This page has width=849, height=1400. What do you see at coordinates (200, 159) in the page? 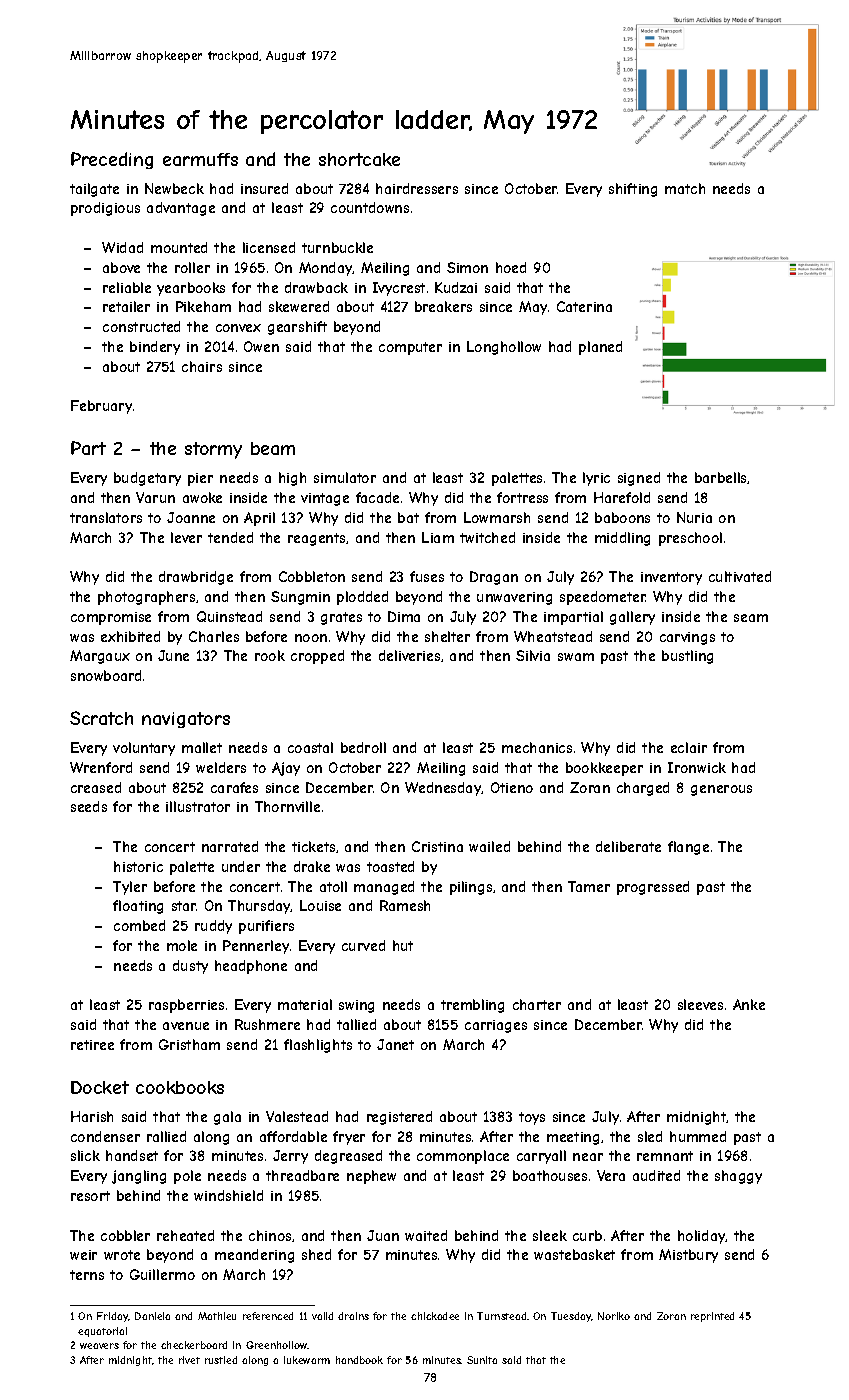
I see `earmuffs` at bounding box center [200, 159].
